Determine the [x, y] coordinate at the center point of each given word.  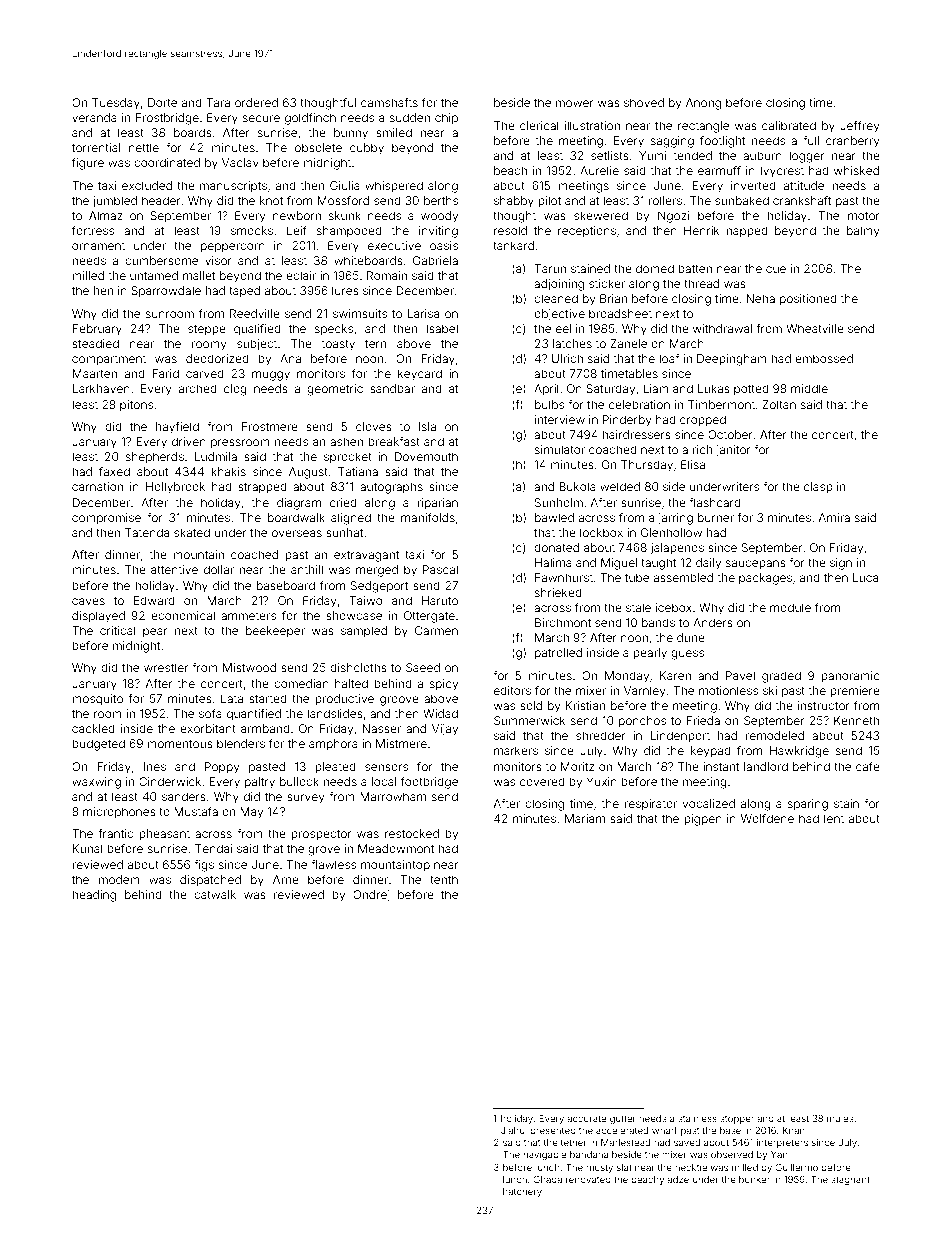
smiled [394, 132]
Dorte [162, 102]
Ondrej [371, 896]
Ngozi [673, 217]
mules [840, 1118]
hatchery [522, 1192]
